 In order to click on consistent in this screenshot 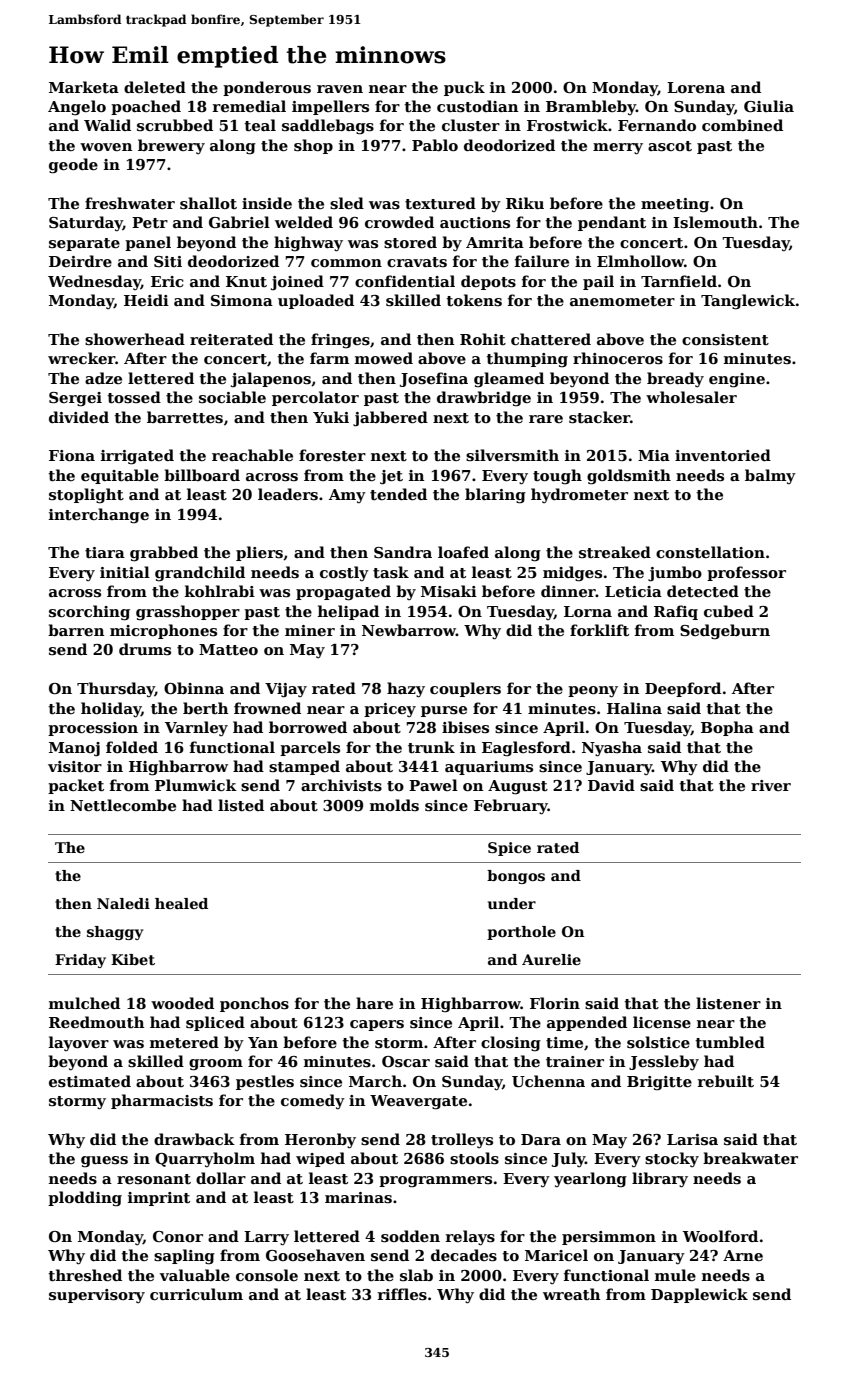, I will do `click(725, 339)`.
